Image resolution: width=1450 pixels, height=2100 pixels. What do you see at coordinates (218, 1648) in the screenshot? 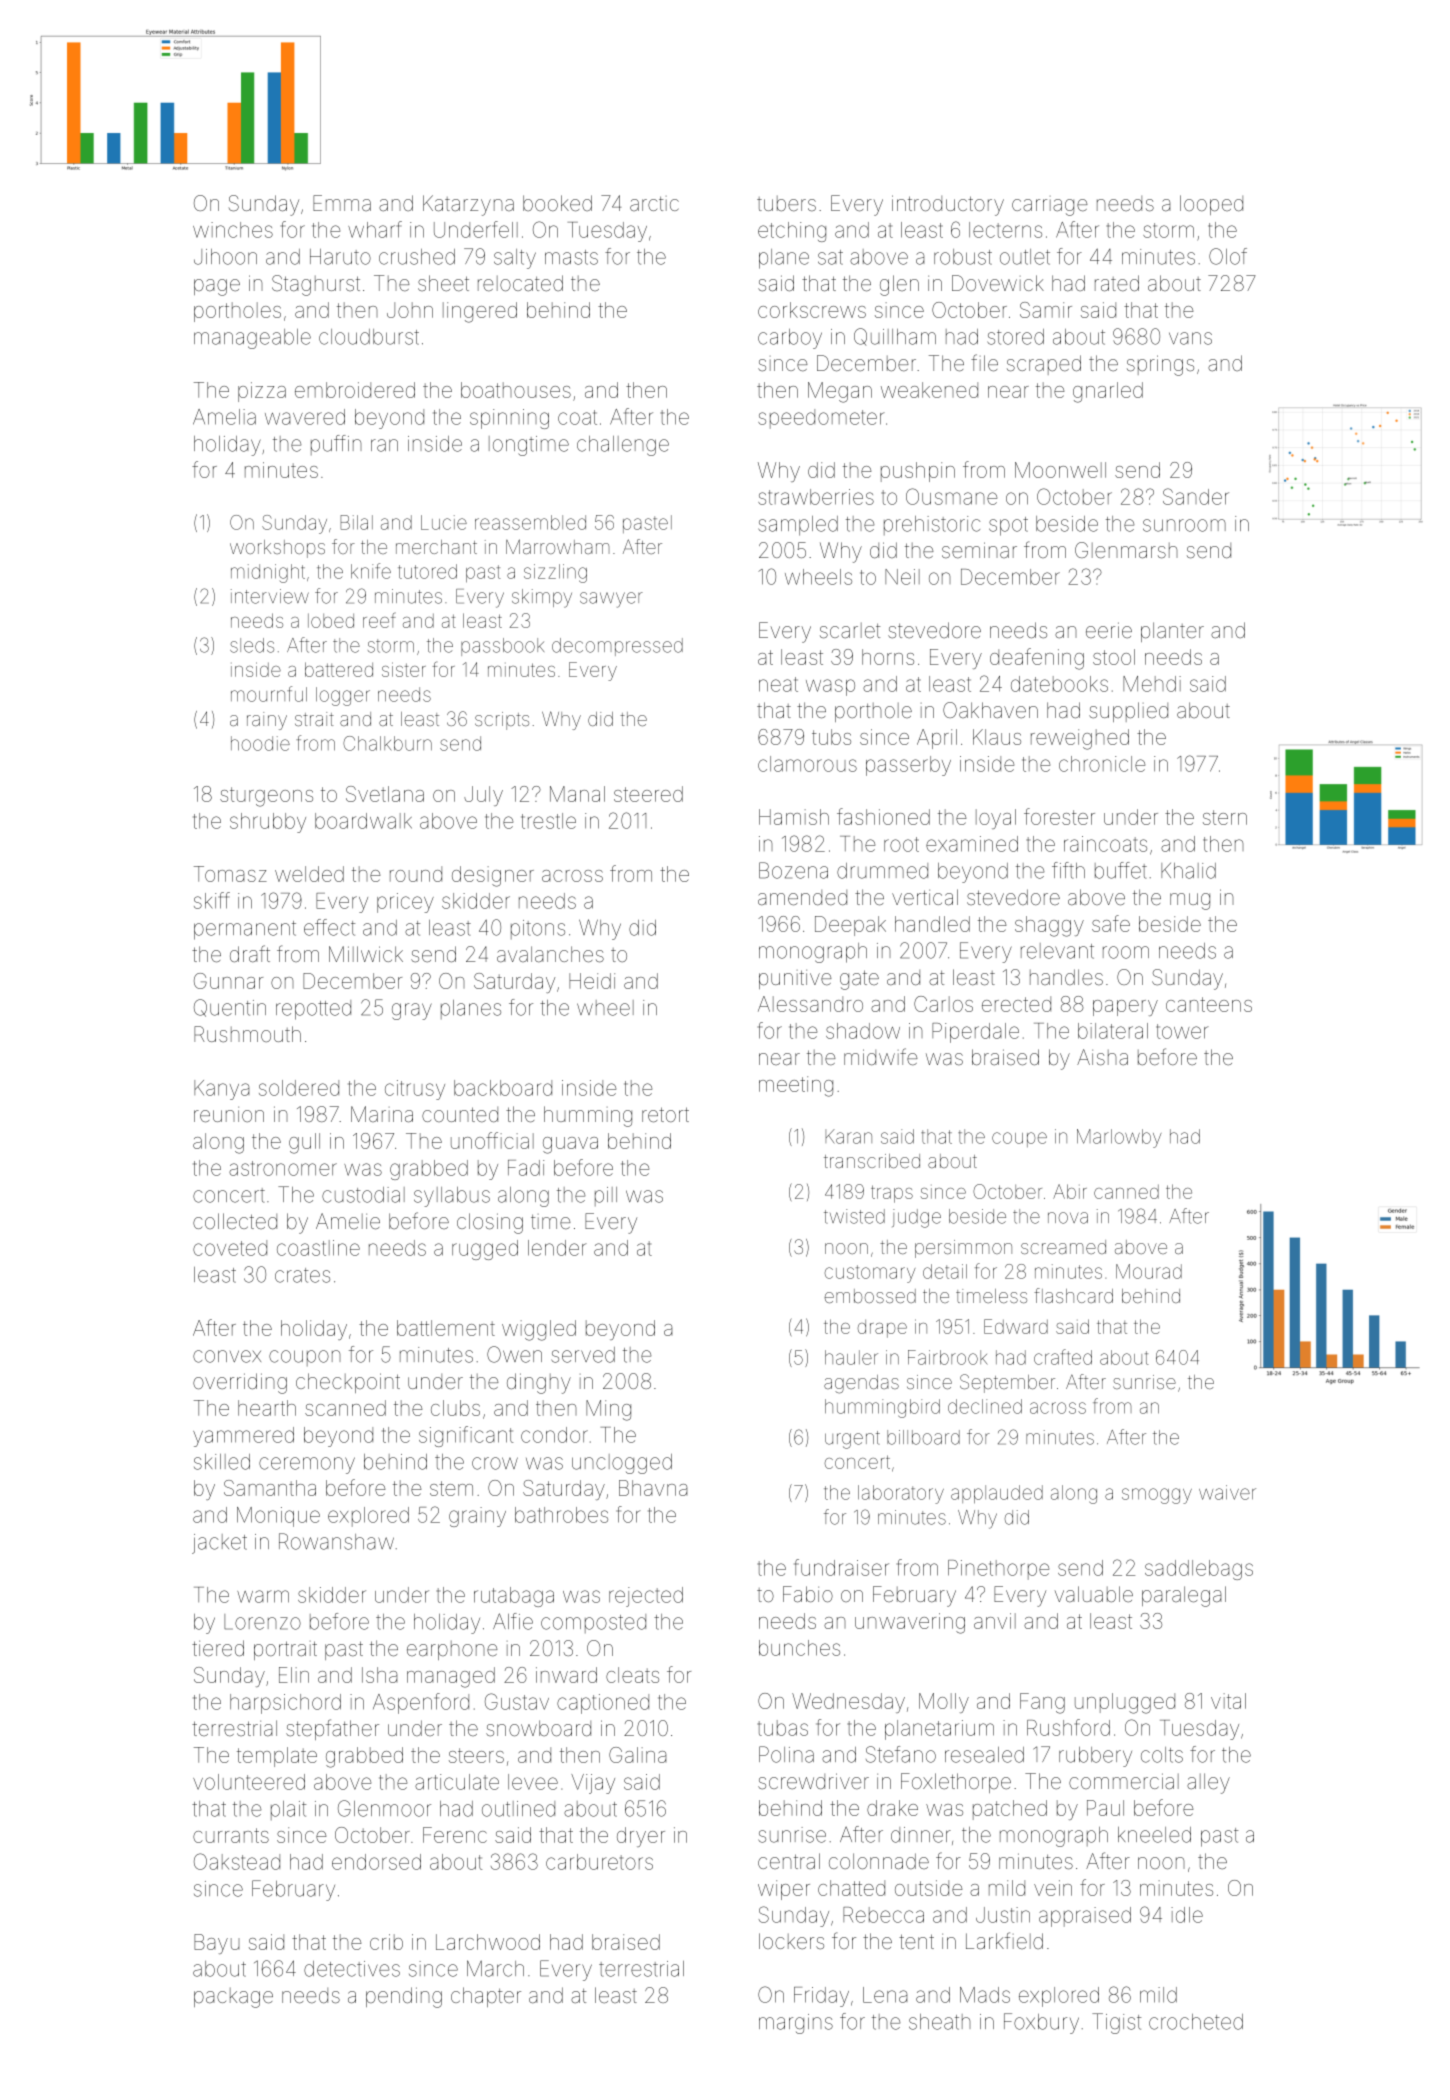
I see `tiered` at bounding box center [218, 1648].
